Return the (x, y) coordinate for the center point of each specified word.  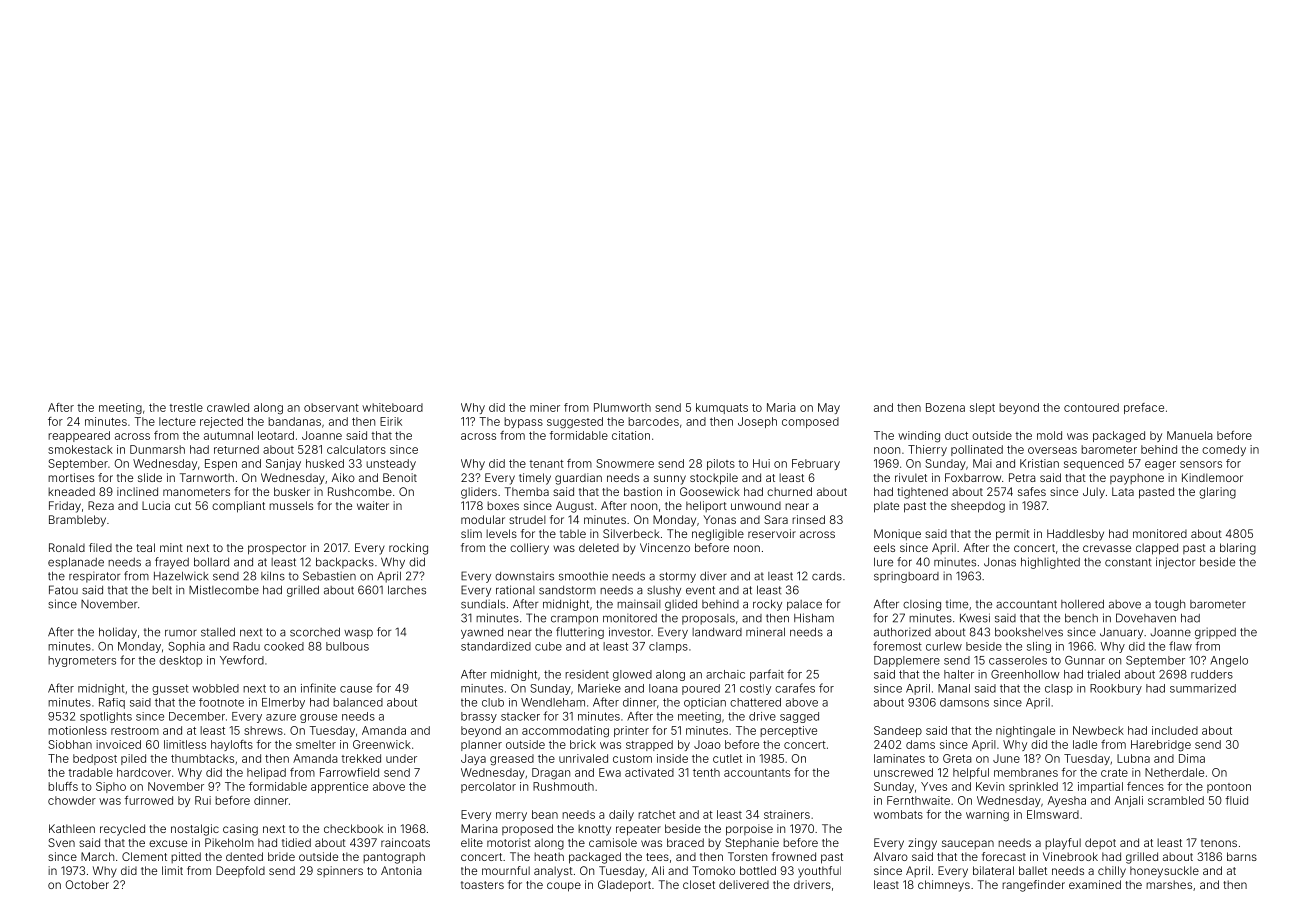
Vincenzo (665, 547)
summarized (1203, 688)
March (97, 856)
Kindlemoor (1212, 477)
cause (356, 689)
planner (481, 745)
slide (150, 477)
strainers (787, 814)
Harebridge (1161, 746)
